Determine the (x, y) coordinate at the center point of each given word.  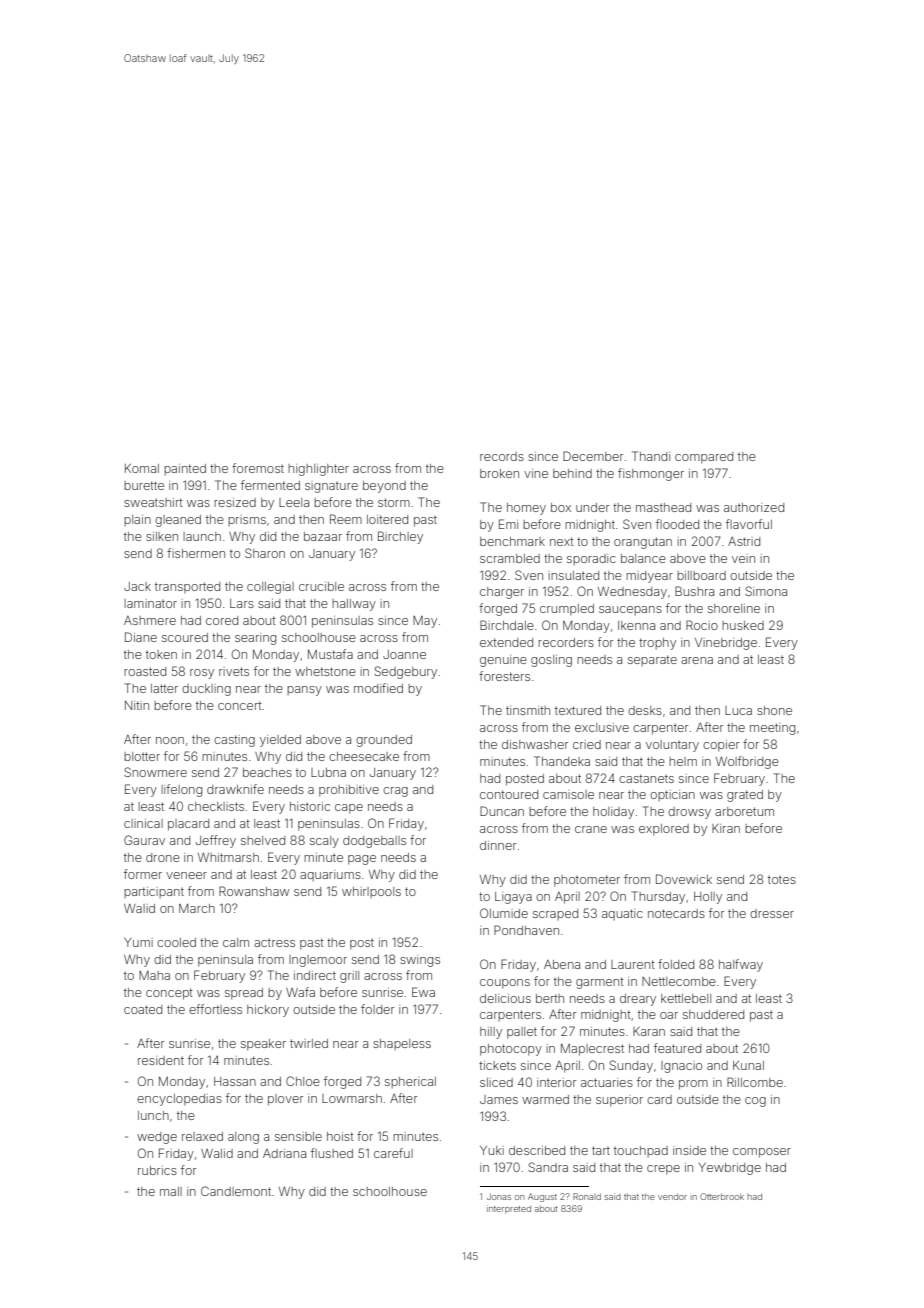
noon (170, 740)
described (537, 1150)
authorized (754, 507)
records (502, 456)
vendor (672, 1197)
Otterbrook (722, 1196)
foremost (258, 468)
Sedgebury (405, 672)
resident (161, 1060)
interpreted (509, 1209)
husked (743, 625)
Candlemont (236, 1191)
